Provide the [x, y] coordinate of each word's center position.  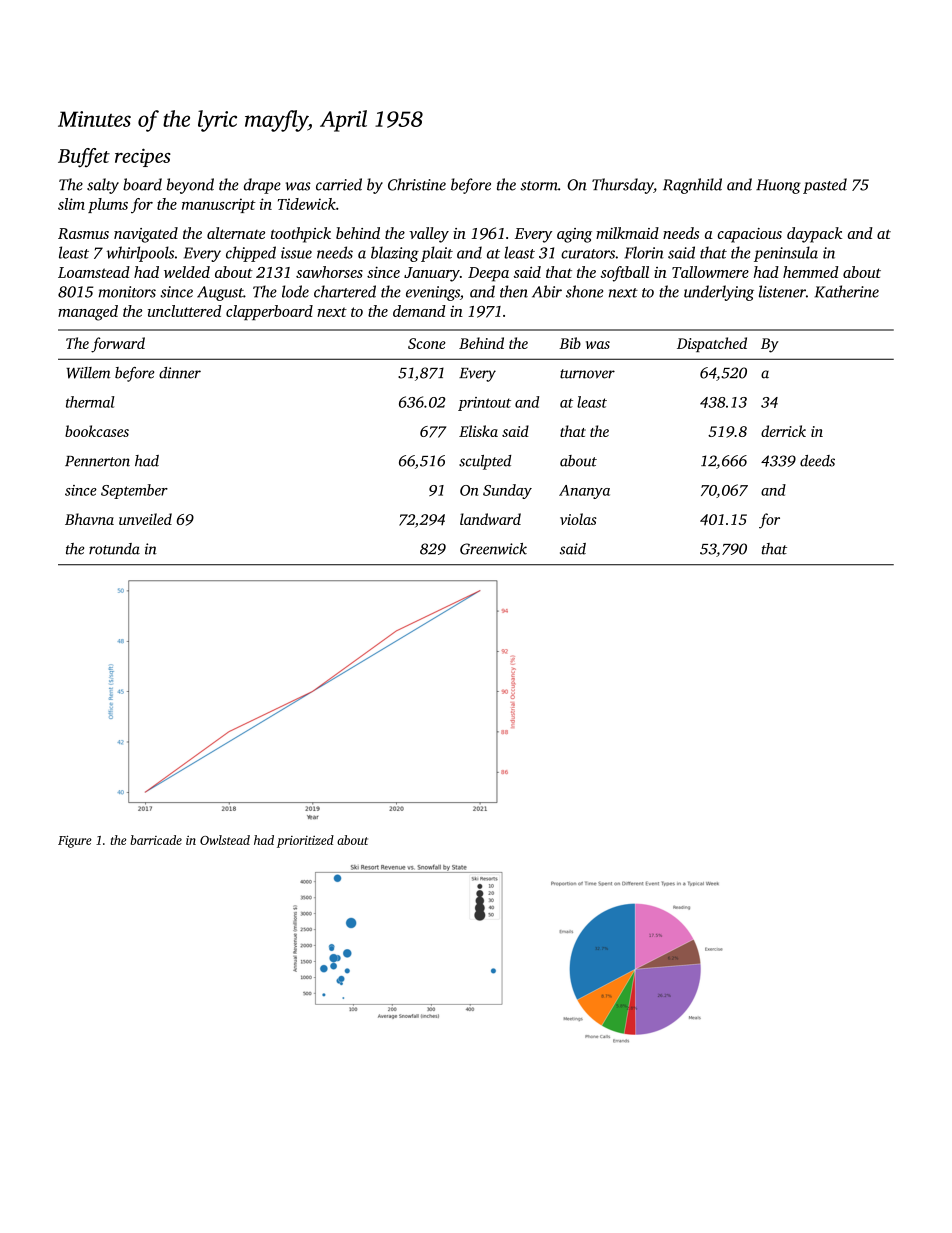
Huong [778, 186]
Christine [417, 184]
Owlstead [225, 840]
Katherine [846, 291]
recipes [143, 157]
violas [578, 519]
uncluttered [185, 311]
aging [574, 235]
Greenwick [493, 549]
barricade [156, 840]
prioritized [305, 841]
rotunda [114, 549]
